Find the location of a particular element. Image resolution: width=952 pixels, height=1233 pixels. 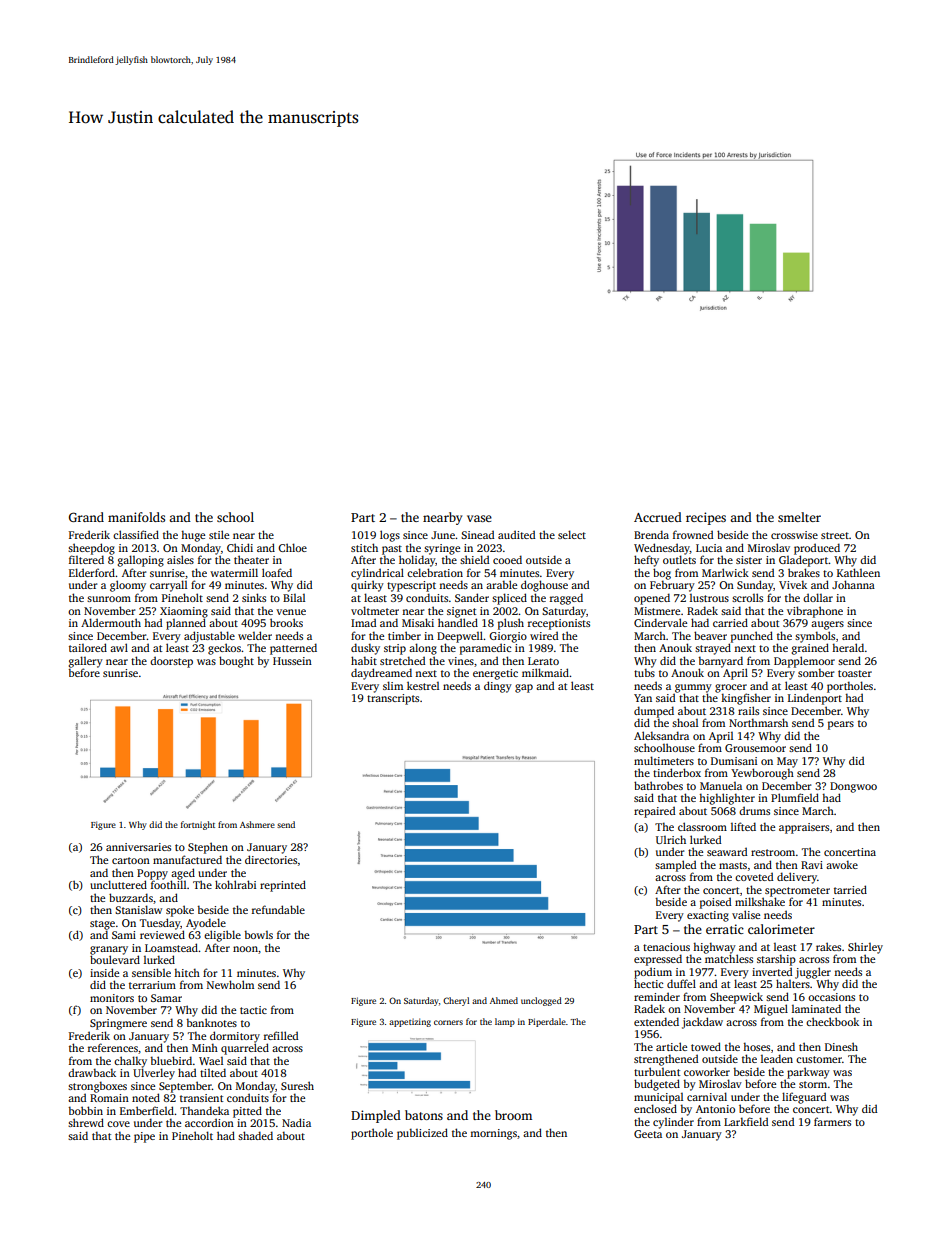

shaded is located at coordinates (255, 1135).
